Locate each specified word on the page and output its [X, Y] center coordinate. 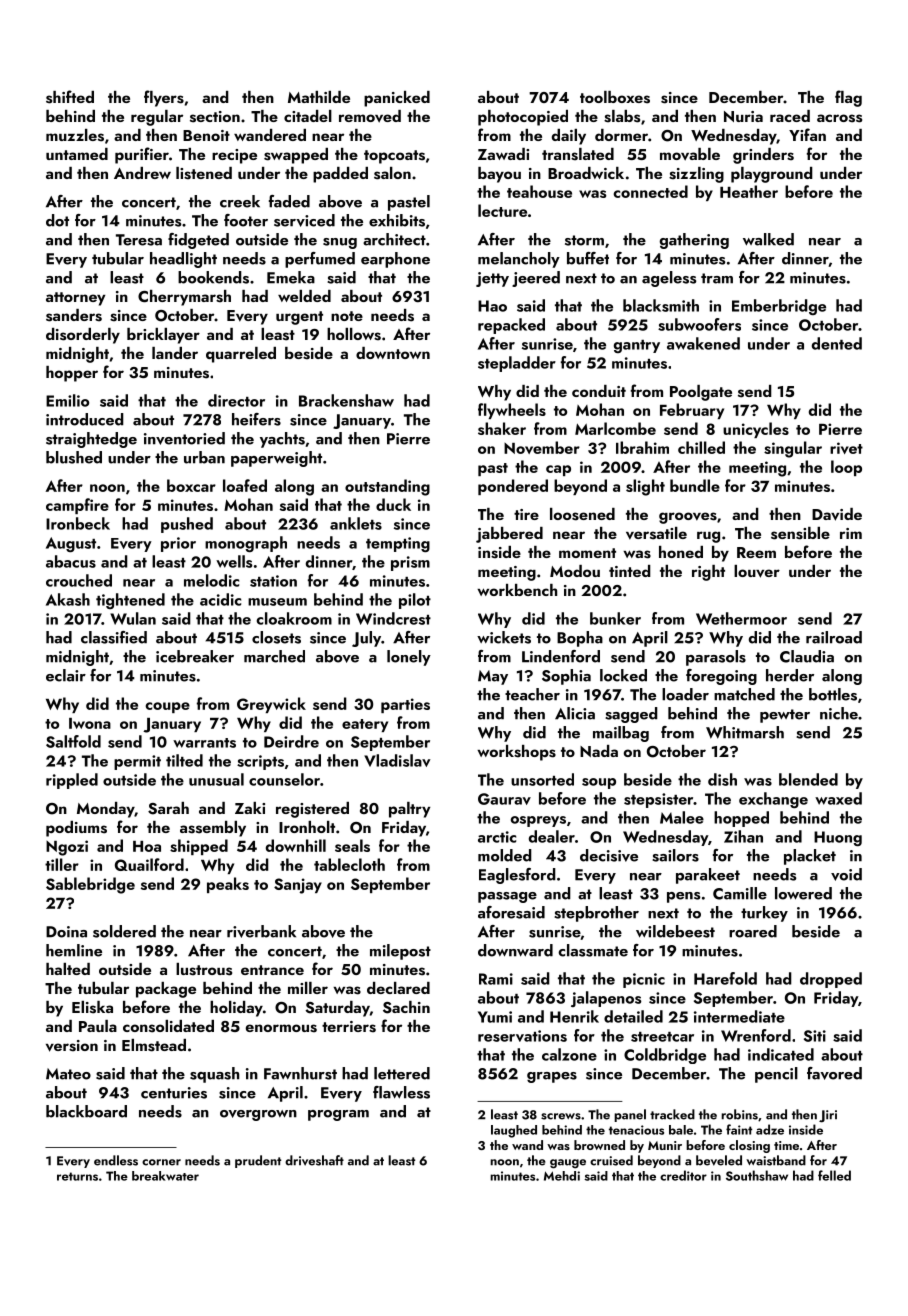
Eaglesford [517, 876]
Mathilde [319, 97]
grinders [763, 156]
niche [839, 713]
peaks [228, 885]
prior [178, 544]
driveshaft [314, 1160]
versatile [656, 533]
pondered [513, 487]
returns [77, 1176]
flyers [164, 98]
